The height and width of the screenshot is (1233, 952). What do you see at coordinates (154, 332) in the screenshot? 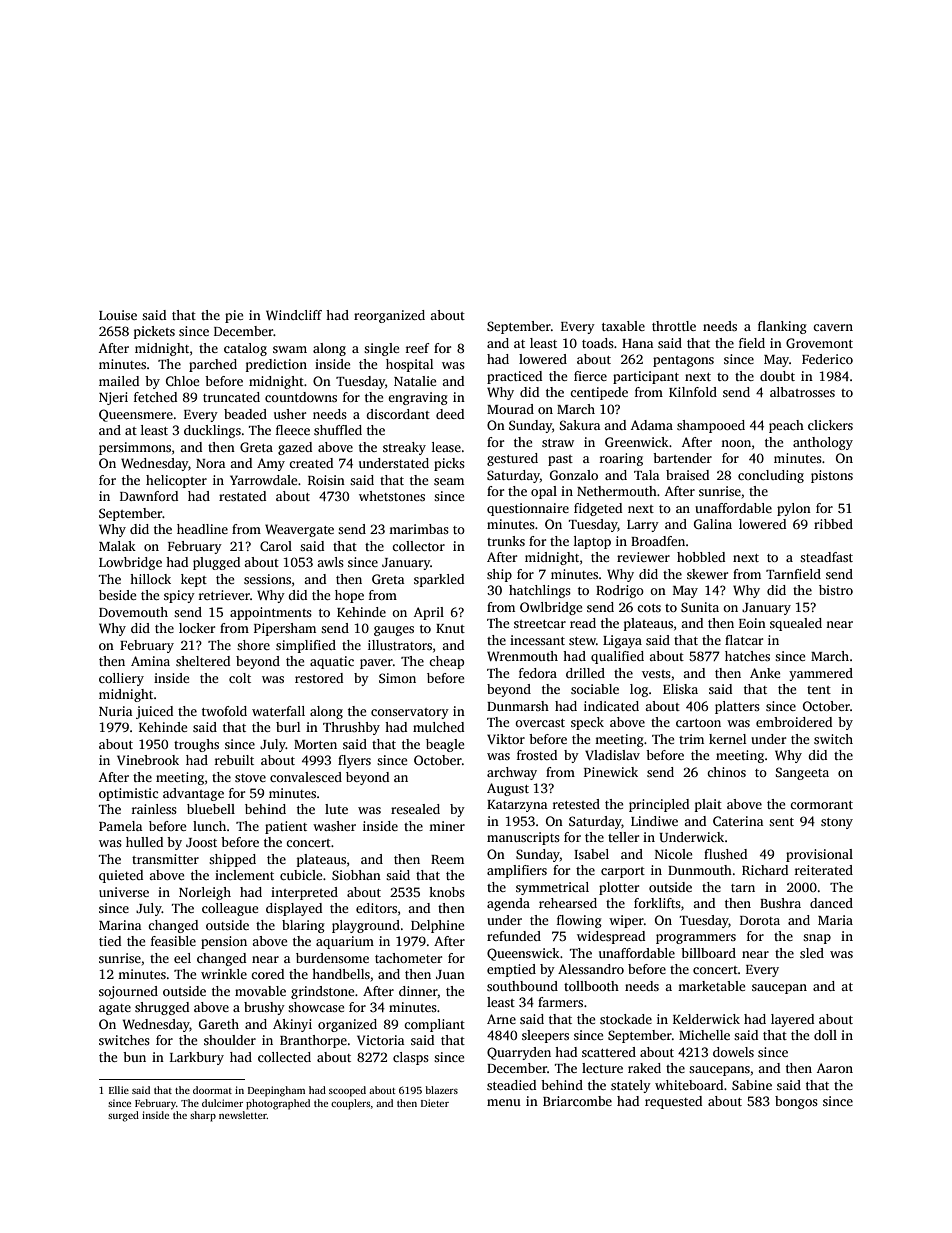
I see `pickets` at bounding box center [154, 332].
